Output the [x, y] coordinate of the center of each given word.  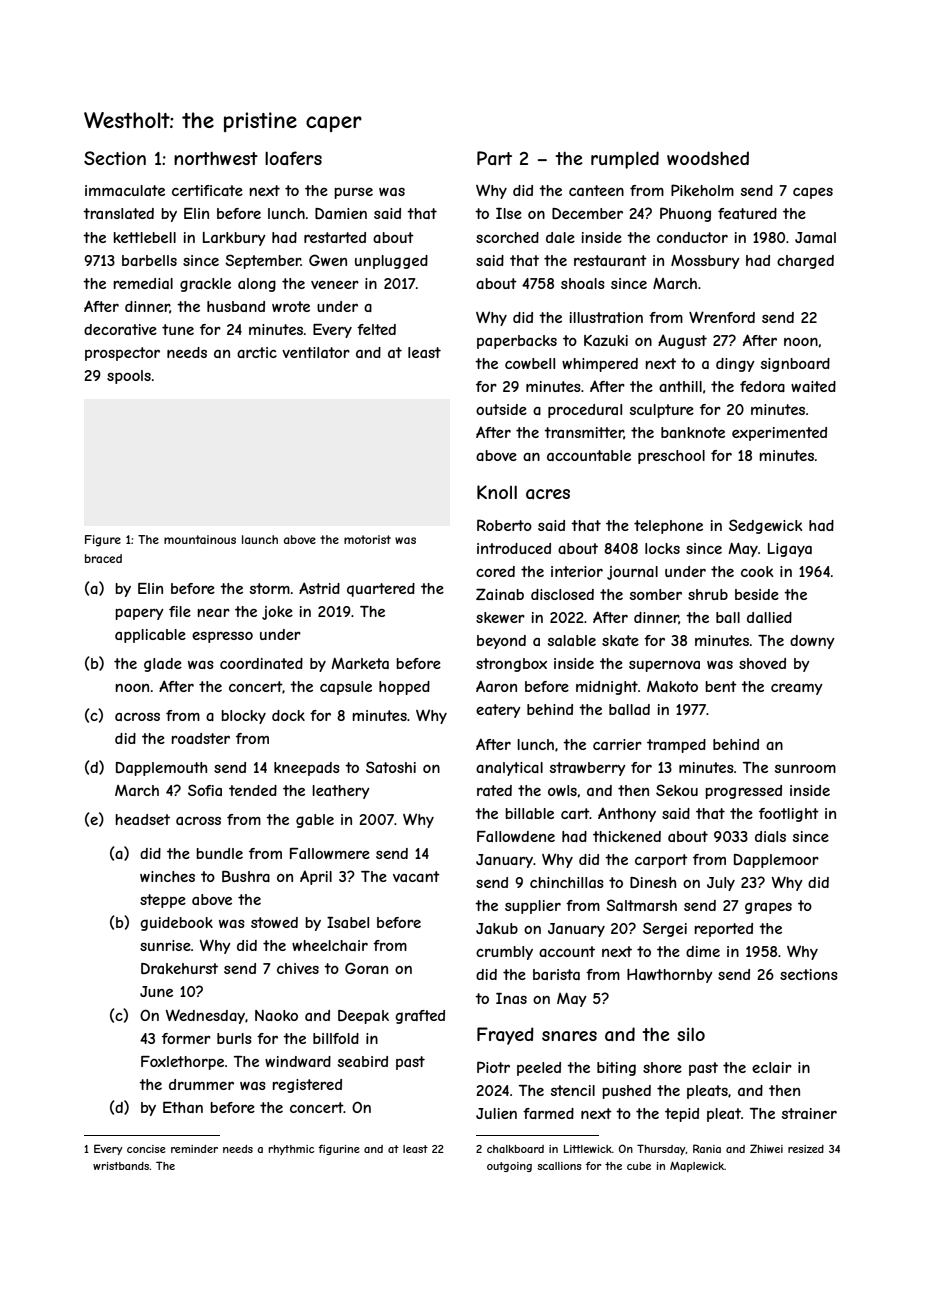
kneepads [307, 769]
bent [721, 686]
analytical [509, 769]
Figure [103, 541]
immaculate [125, 190]
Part [494, 158]
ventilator [316, 352]
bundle [219, 853]
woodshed [708, 158]
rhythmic [292, 1150]
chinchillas [567, 882]
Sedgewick [766, 526]
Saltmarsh [641, 905]
